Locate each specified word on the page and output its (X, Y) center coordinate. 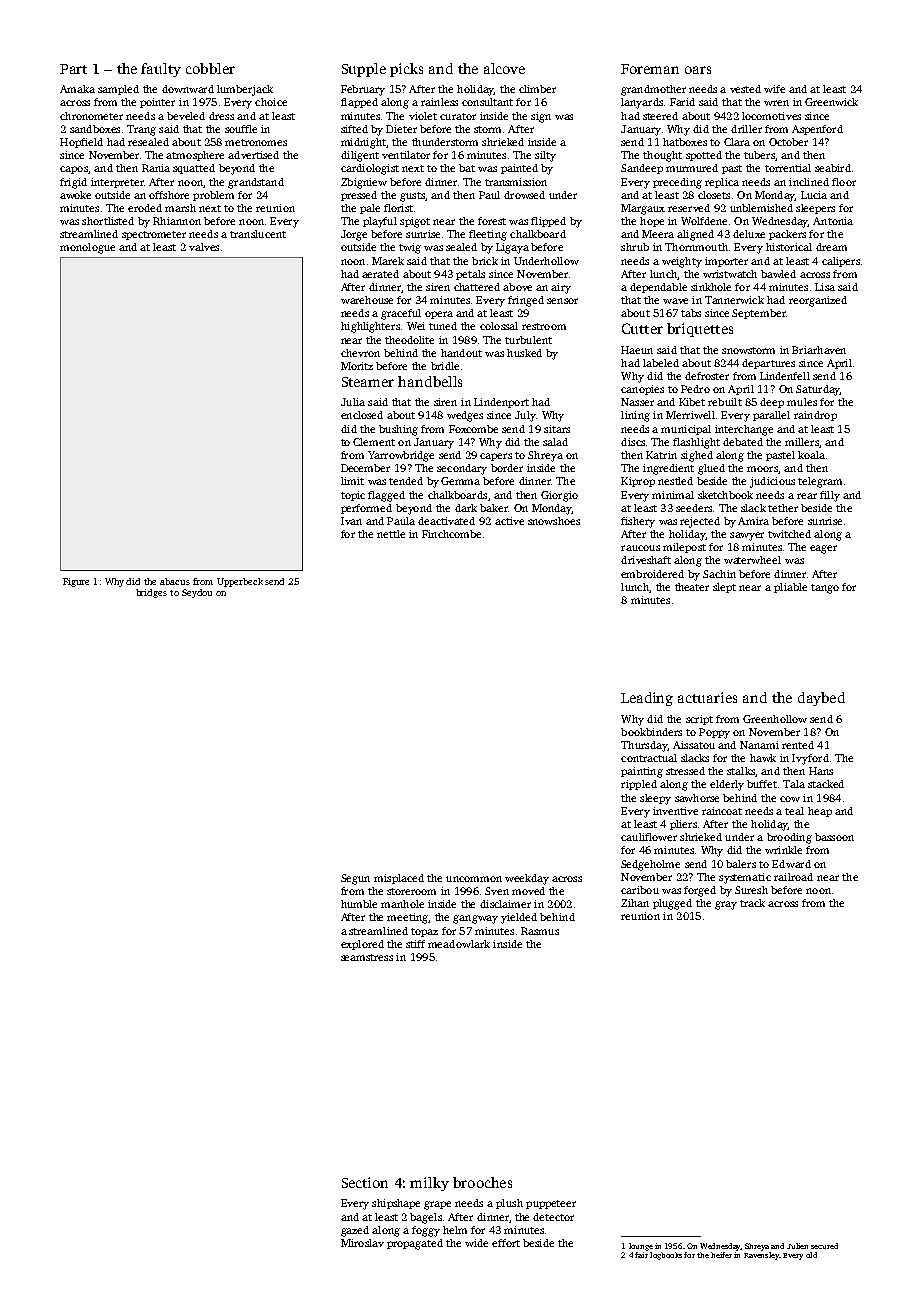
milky (429, 1184)
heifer (721, 1255)
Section (365, 1182)
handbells (430, 381)
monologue (87, 248)
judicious (772, 482)
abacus (175, 581)
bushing (398, 430)
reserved (689, 208)
